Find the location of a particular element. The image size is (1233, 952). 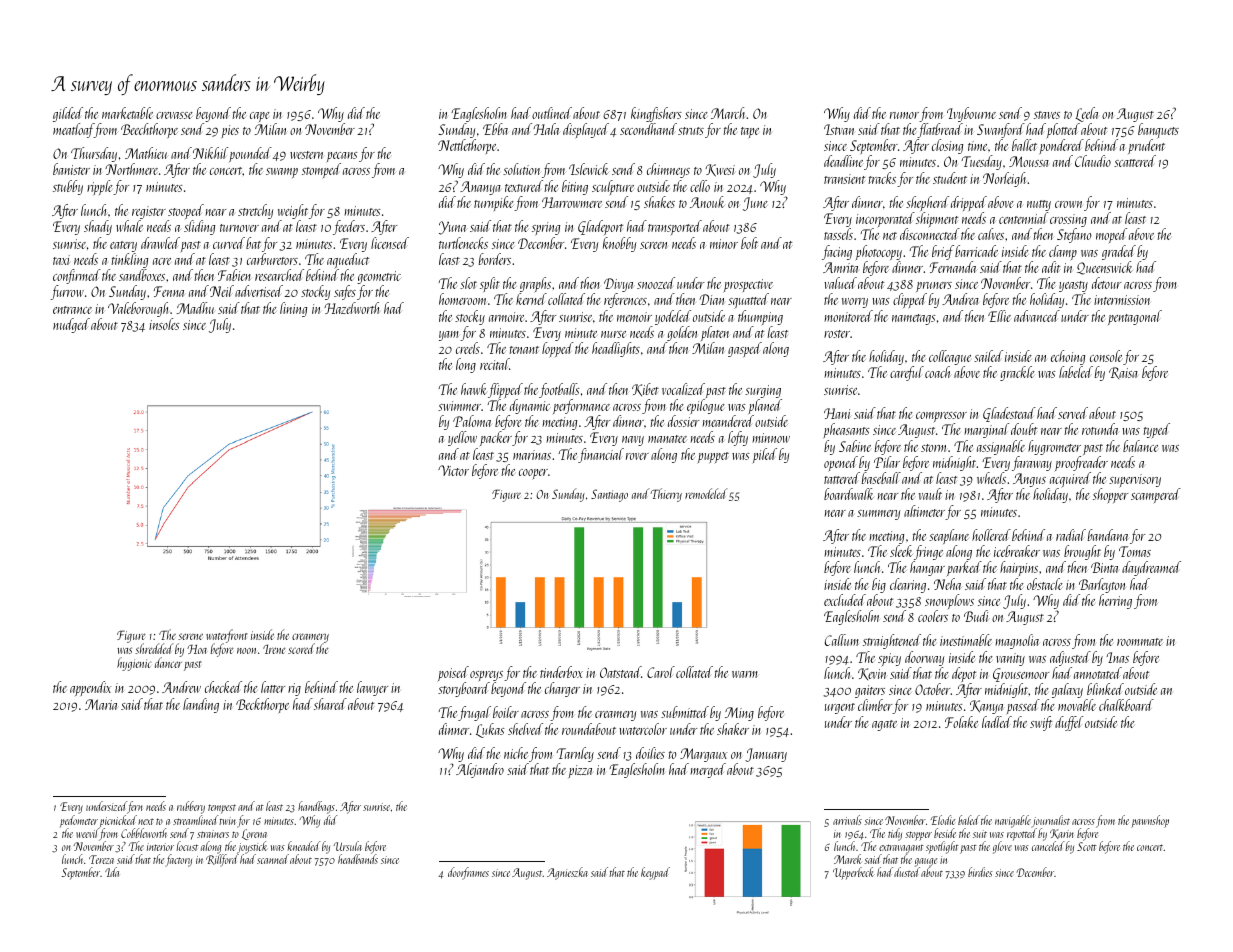

licensed is located at coordinates (390, 243).
